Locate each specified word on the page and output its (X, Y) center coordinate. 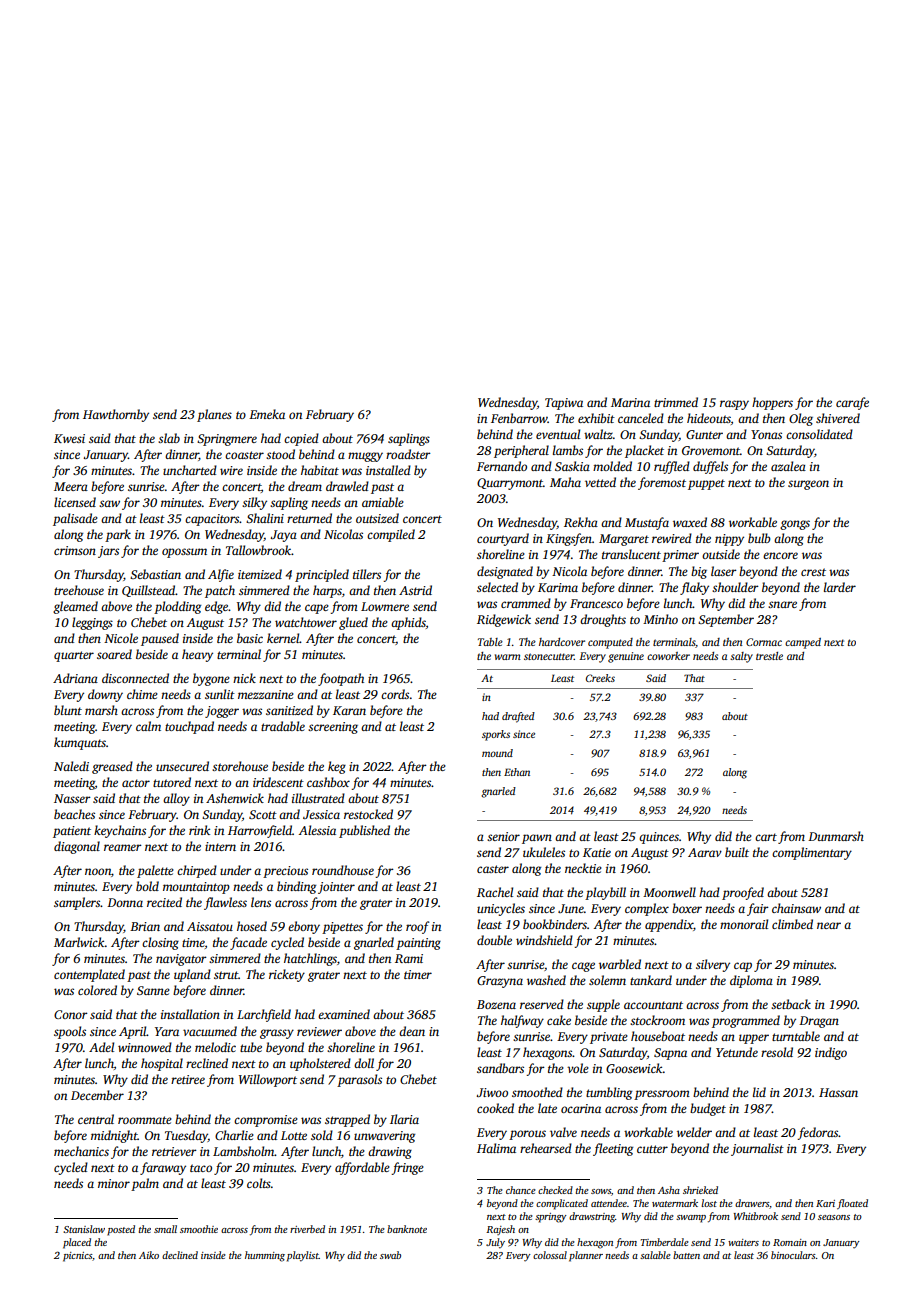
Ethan (517, 772)
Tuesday (186, 1136)
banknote (407, 1229)
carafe (852, 403)
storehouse (240, 766)
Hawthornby (116, 415)
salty (741, 657)
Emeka (267, 414)
